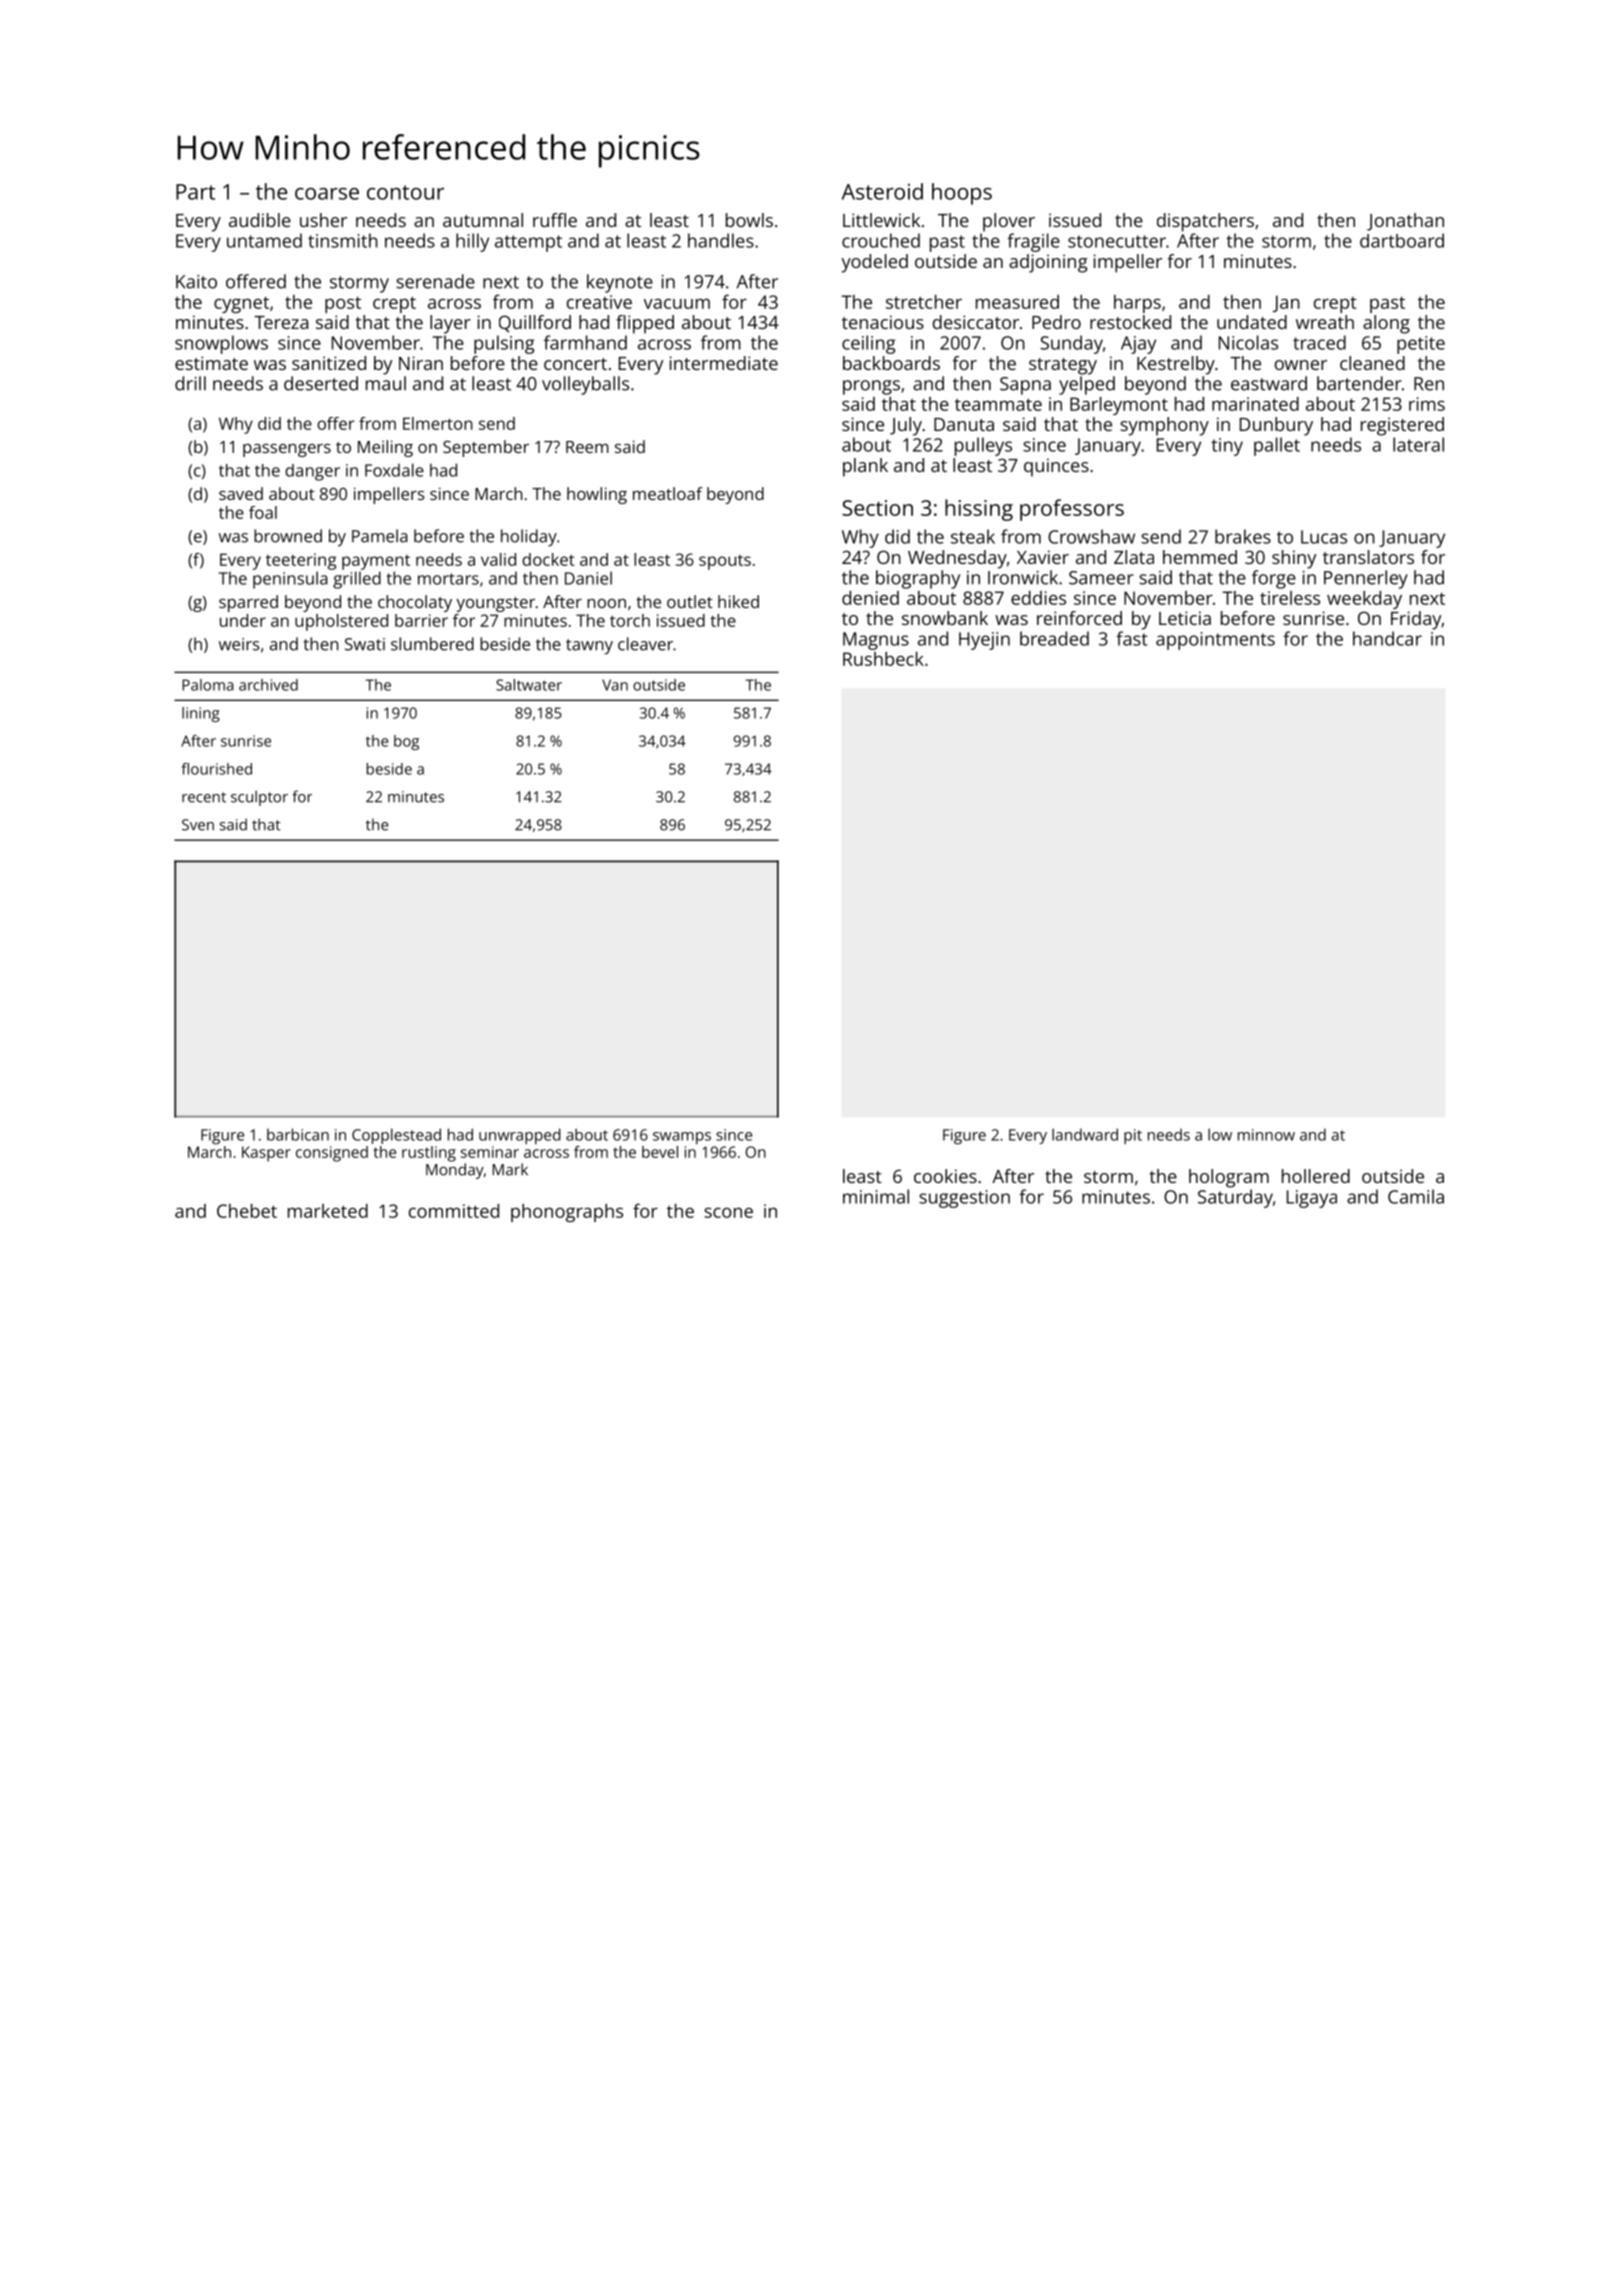  Describe the element at coordinates (615, 685) in the image. I see `Van` at that location.
